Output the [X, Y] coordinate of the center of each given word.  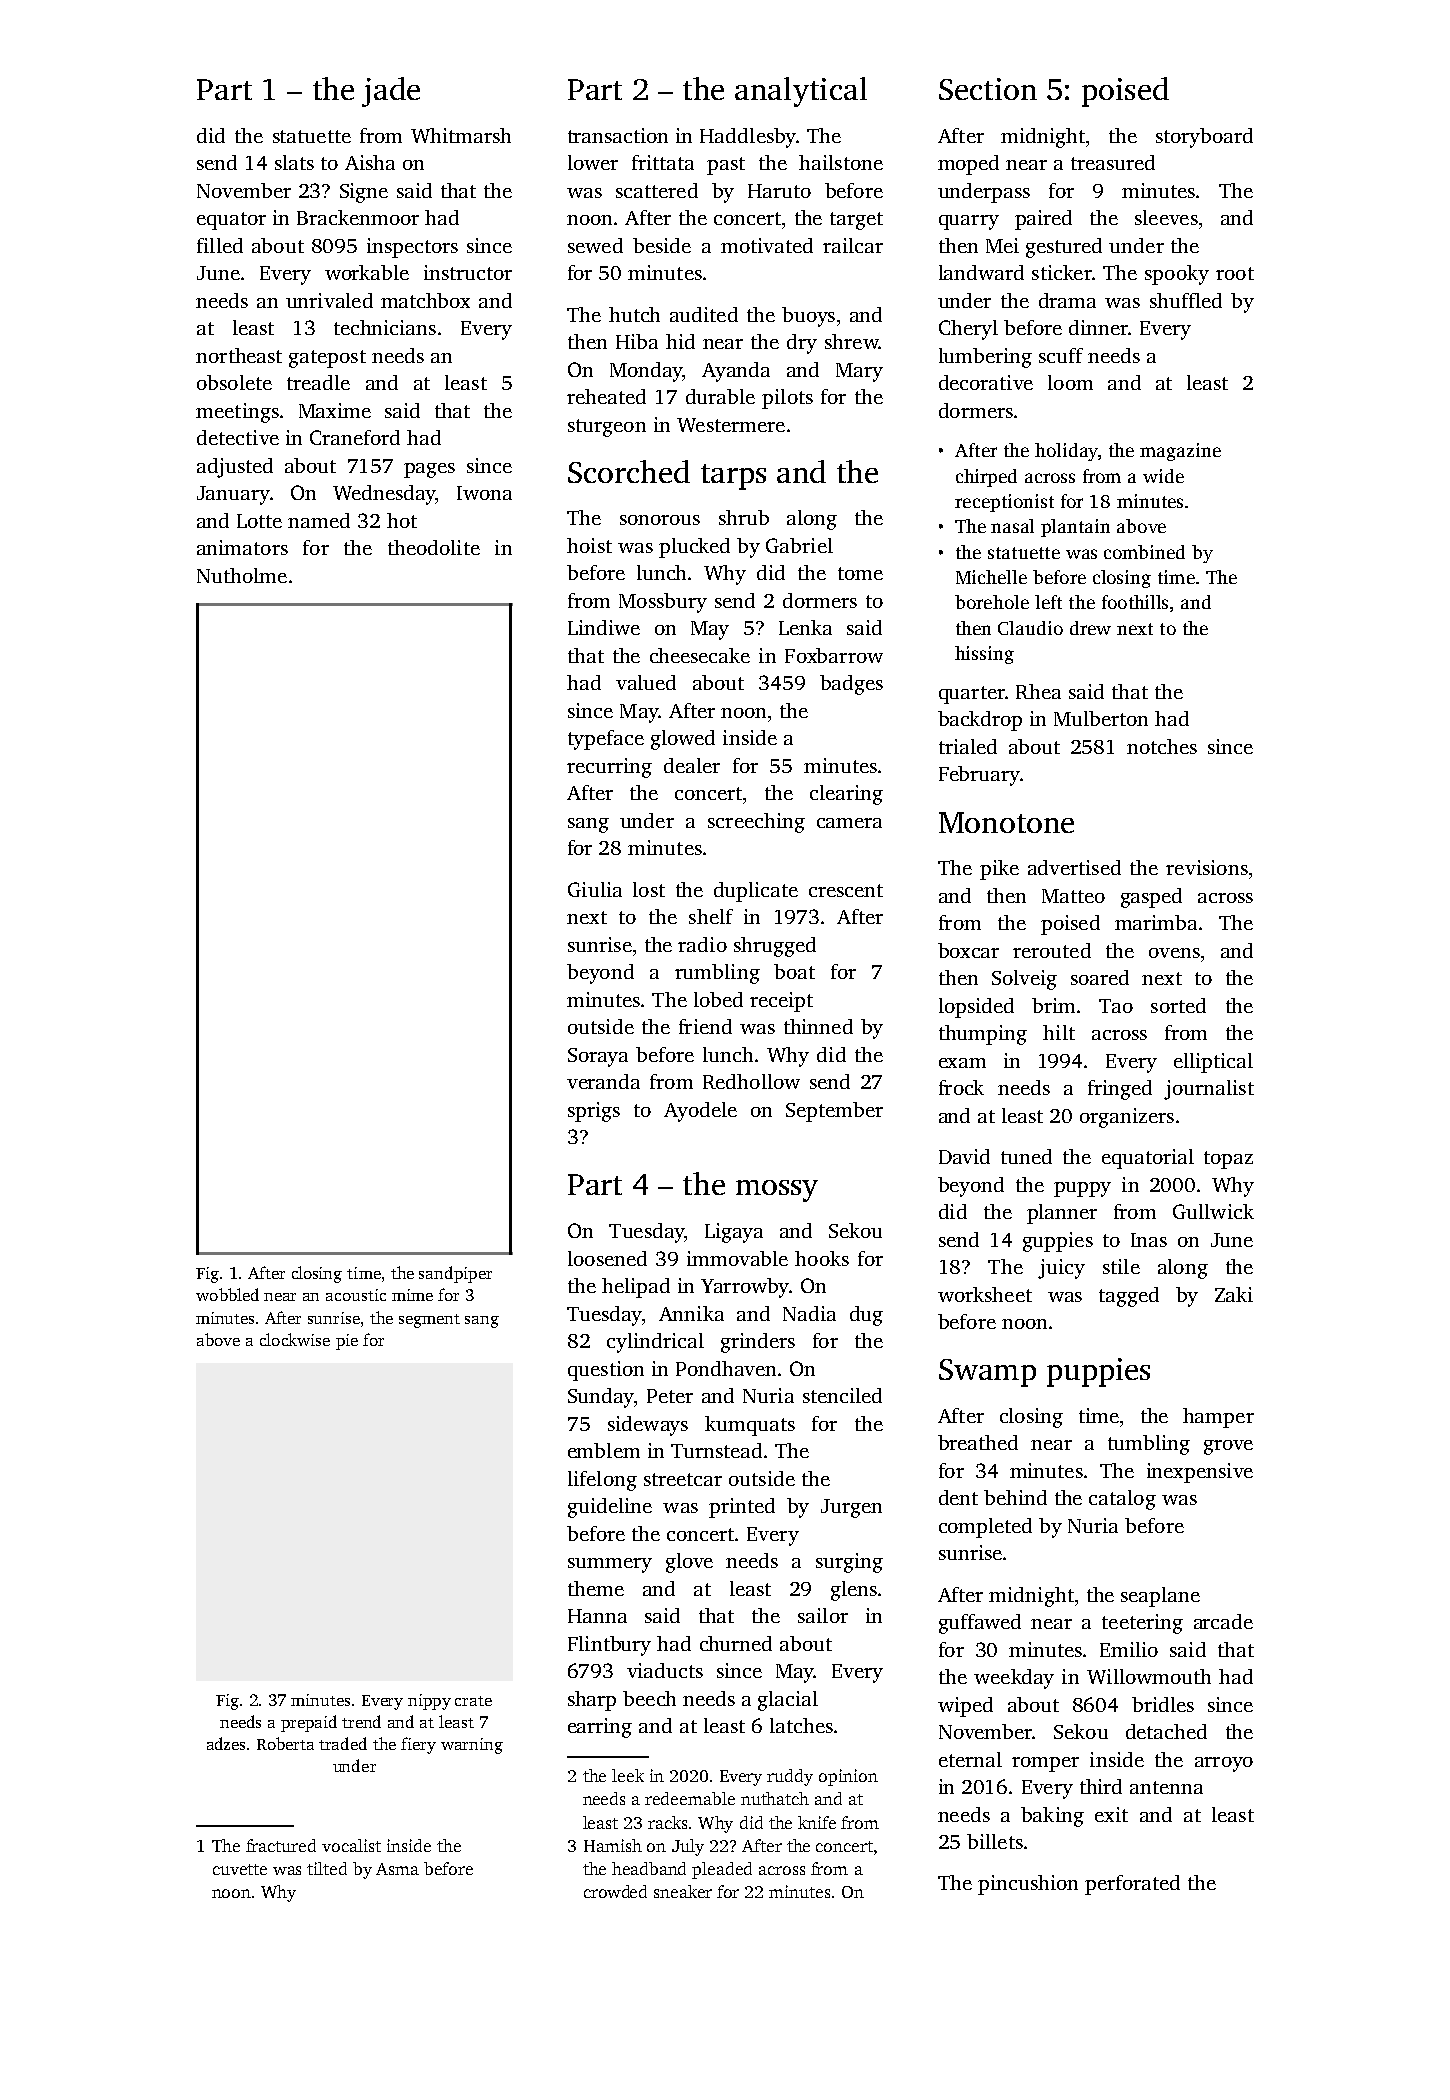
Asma [397, 1869]
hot [402, 520]
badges [851, 685]
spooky [1177, 275]
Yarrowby [745, 1288]
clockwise [295, 1339]
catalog [1122, 1500]
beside [662, 245]
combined [1144, 552]
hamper [1218, 1418]
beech [649, 1698]
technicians [385, 327]
